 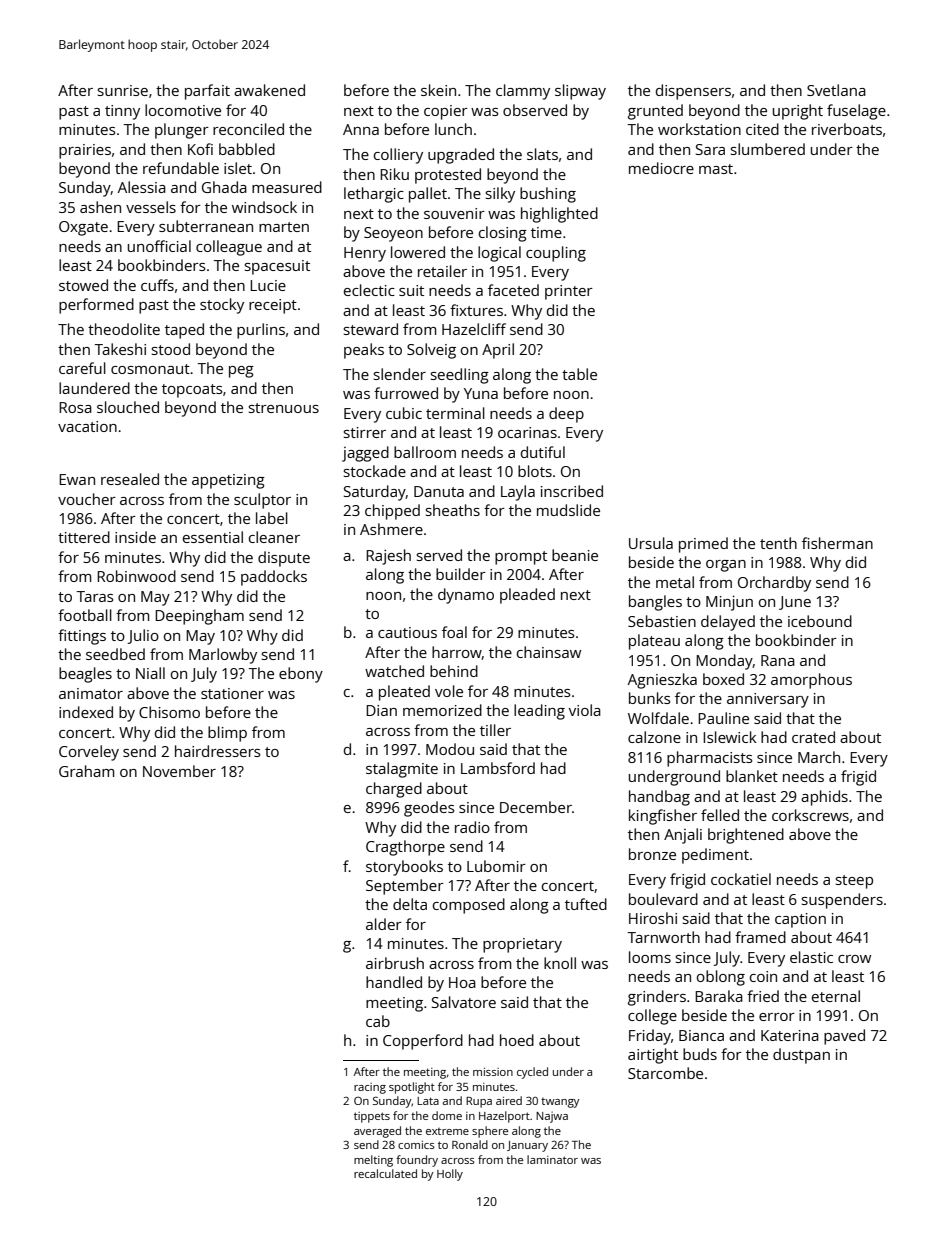 What do you see at coordinates (716, 169) in the page?
I see `mast` at bounding box center [716, 169].
